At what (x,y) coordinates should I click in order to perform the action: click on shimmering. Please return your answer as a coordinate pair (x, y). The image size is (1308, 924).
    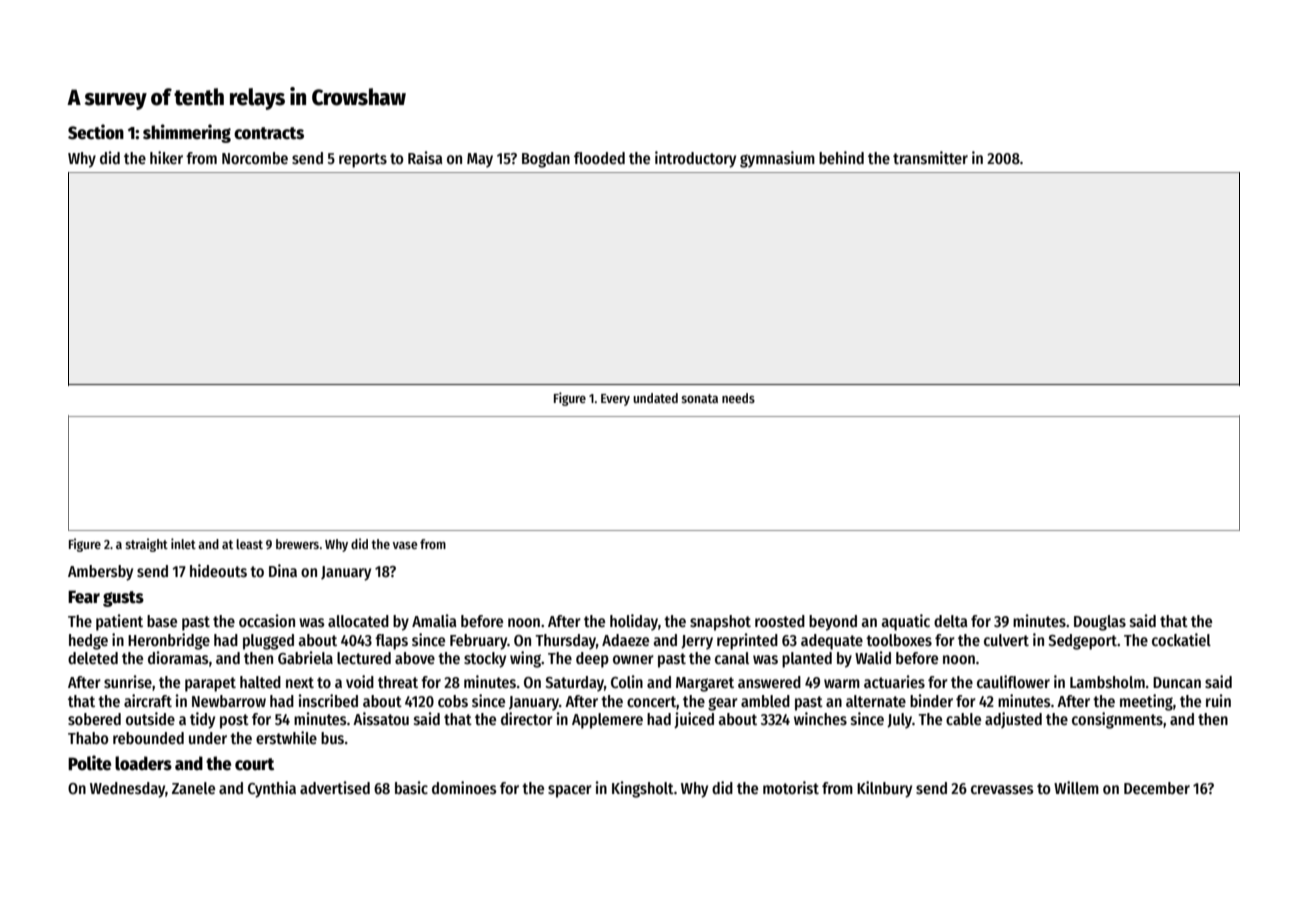
    Looking at the image, I should click on (187, 133).
